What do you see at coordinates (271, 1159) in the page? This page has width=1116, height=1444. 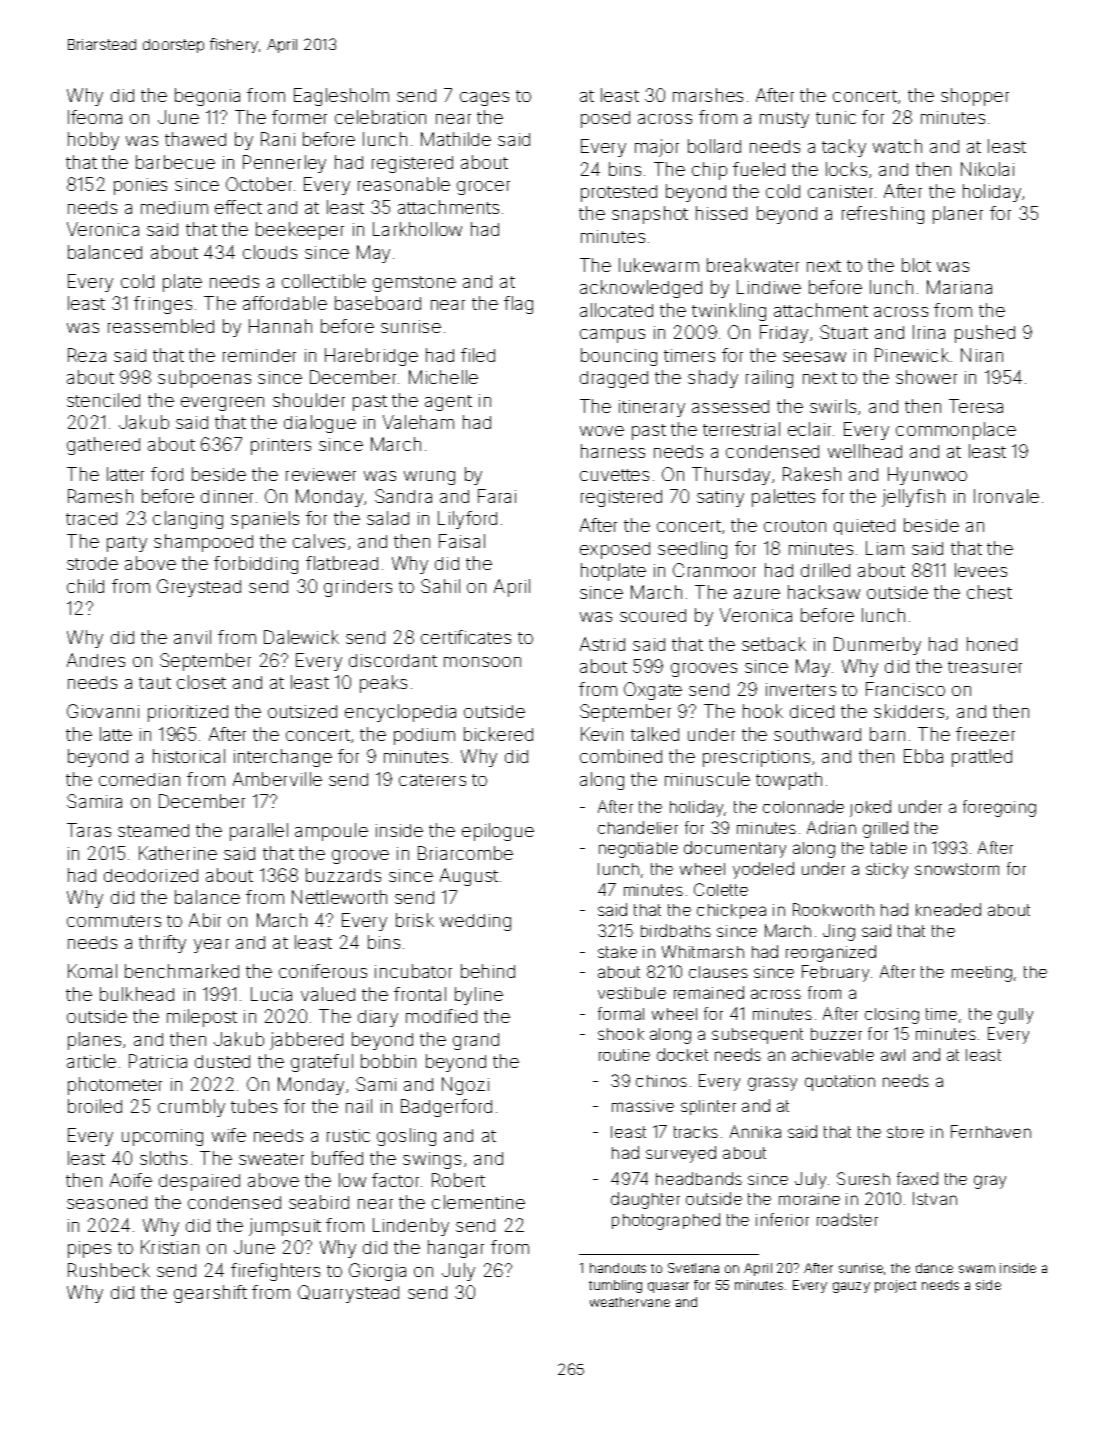 I see `sweater` at bounding box center [271, 1159].
